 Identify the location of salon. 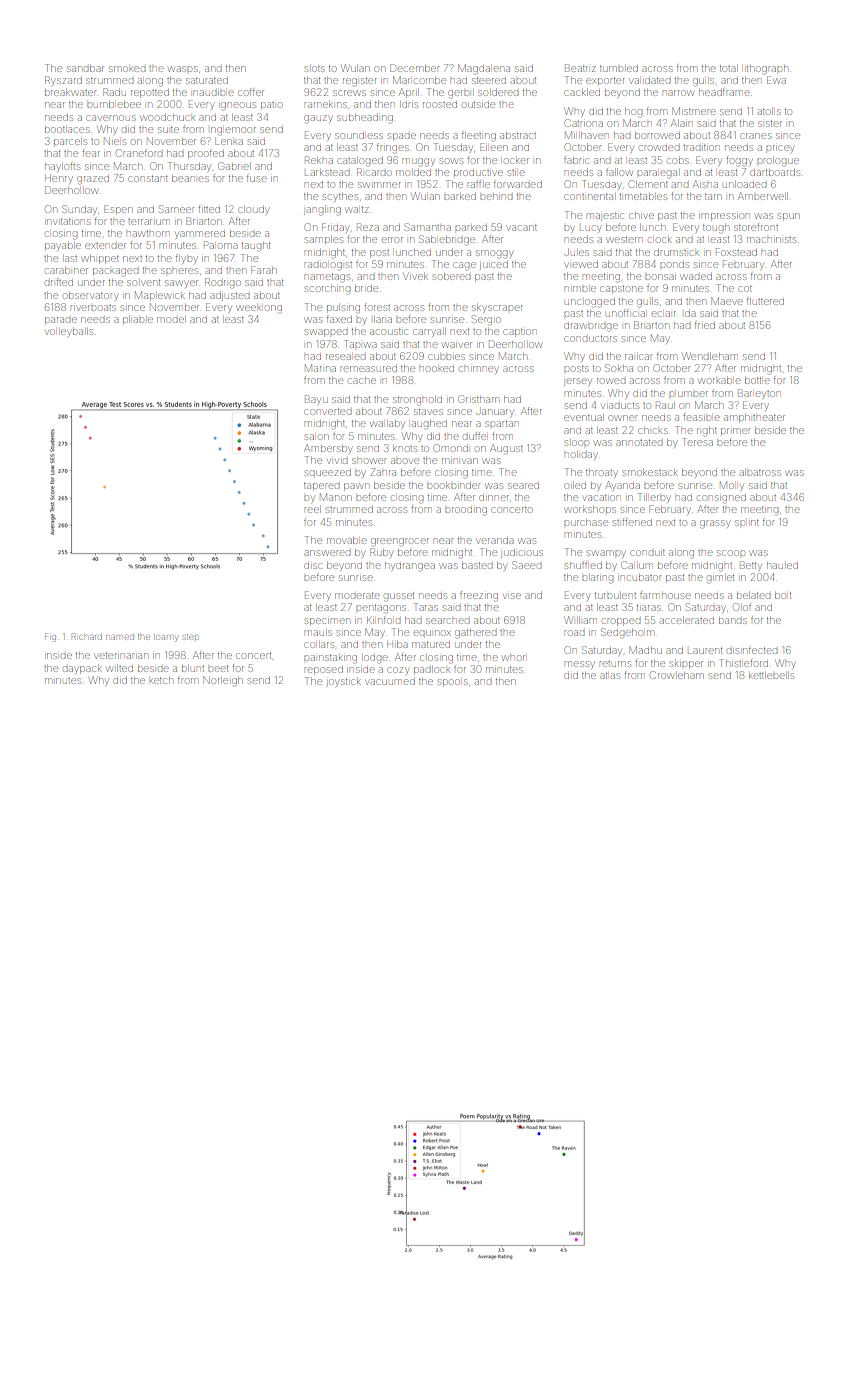
(317, 437).
